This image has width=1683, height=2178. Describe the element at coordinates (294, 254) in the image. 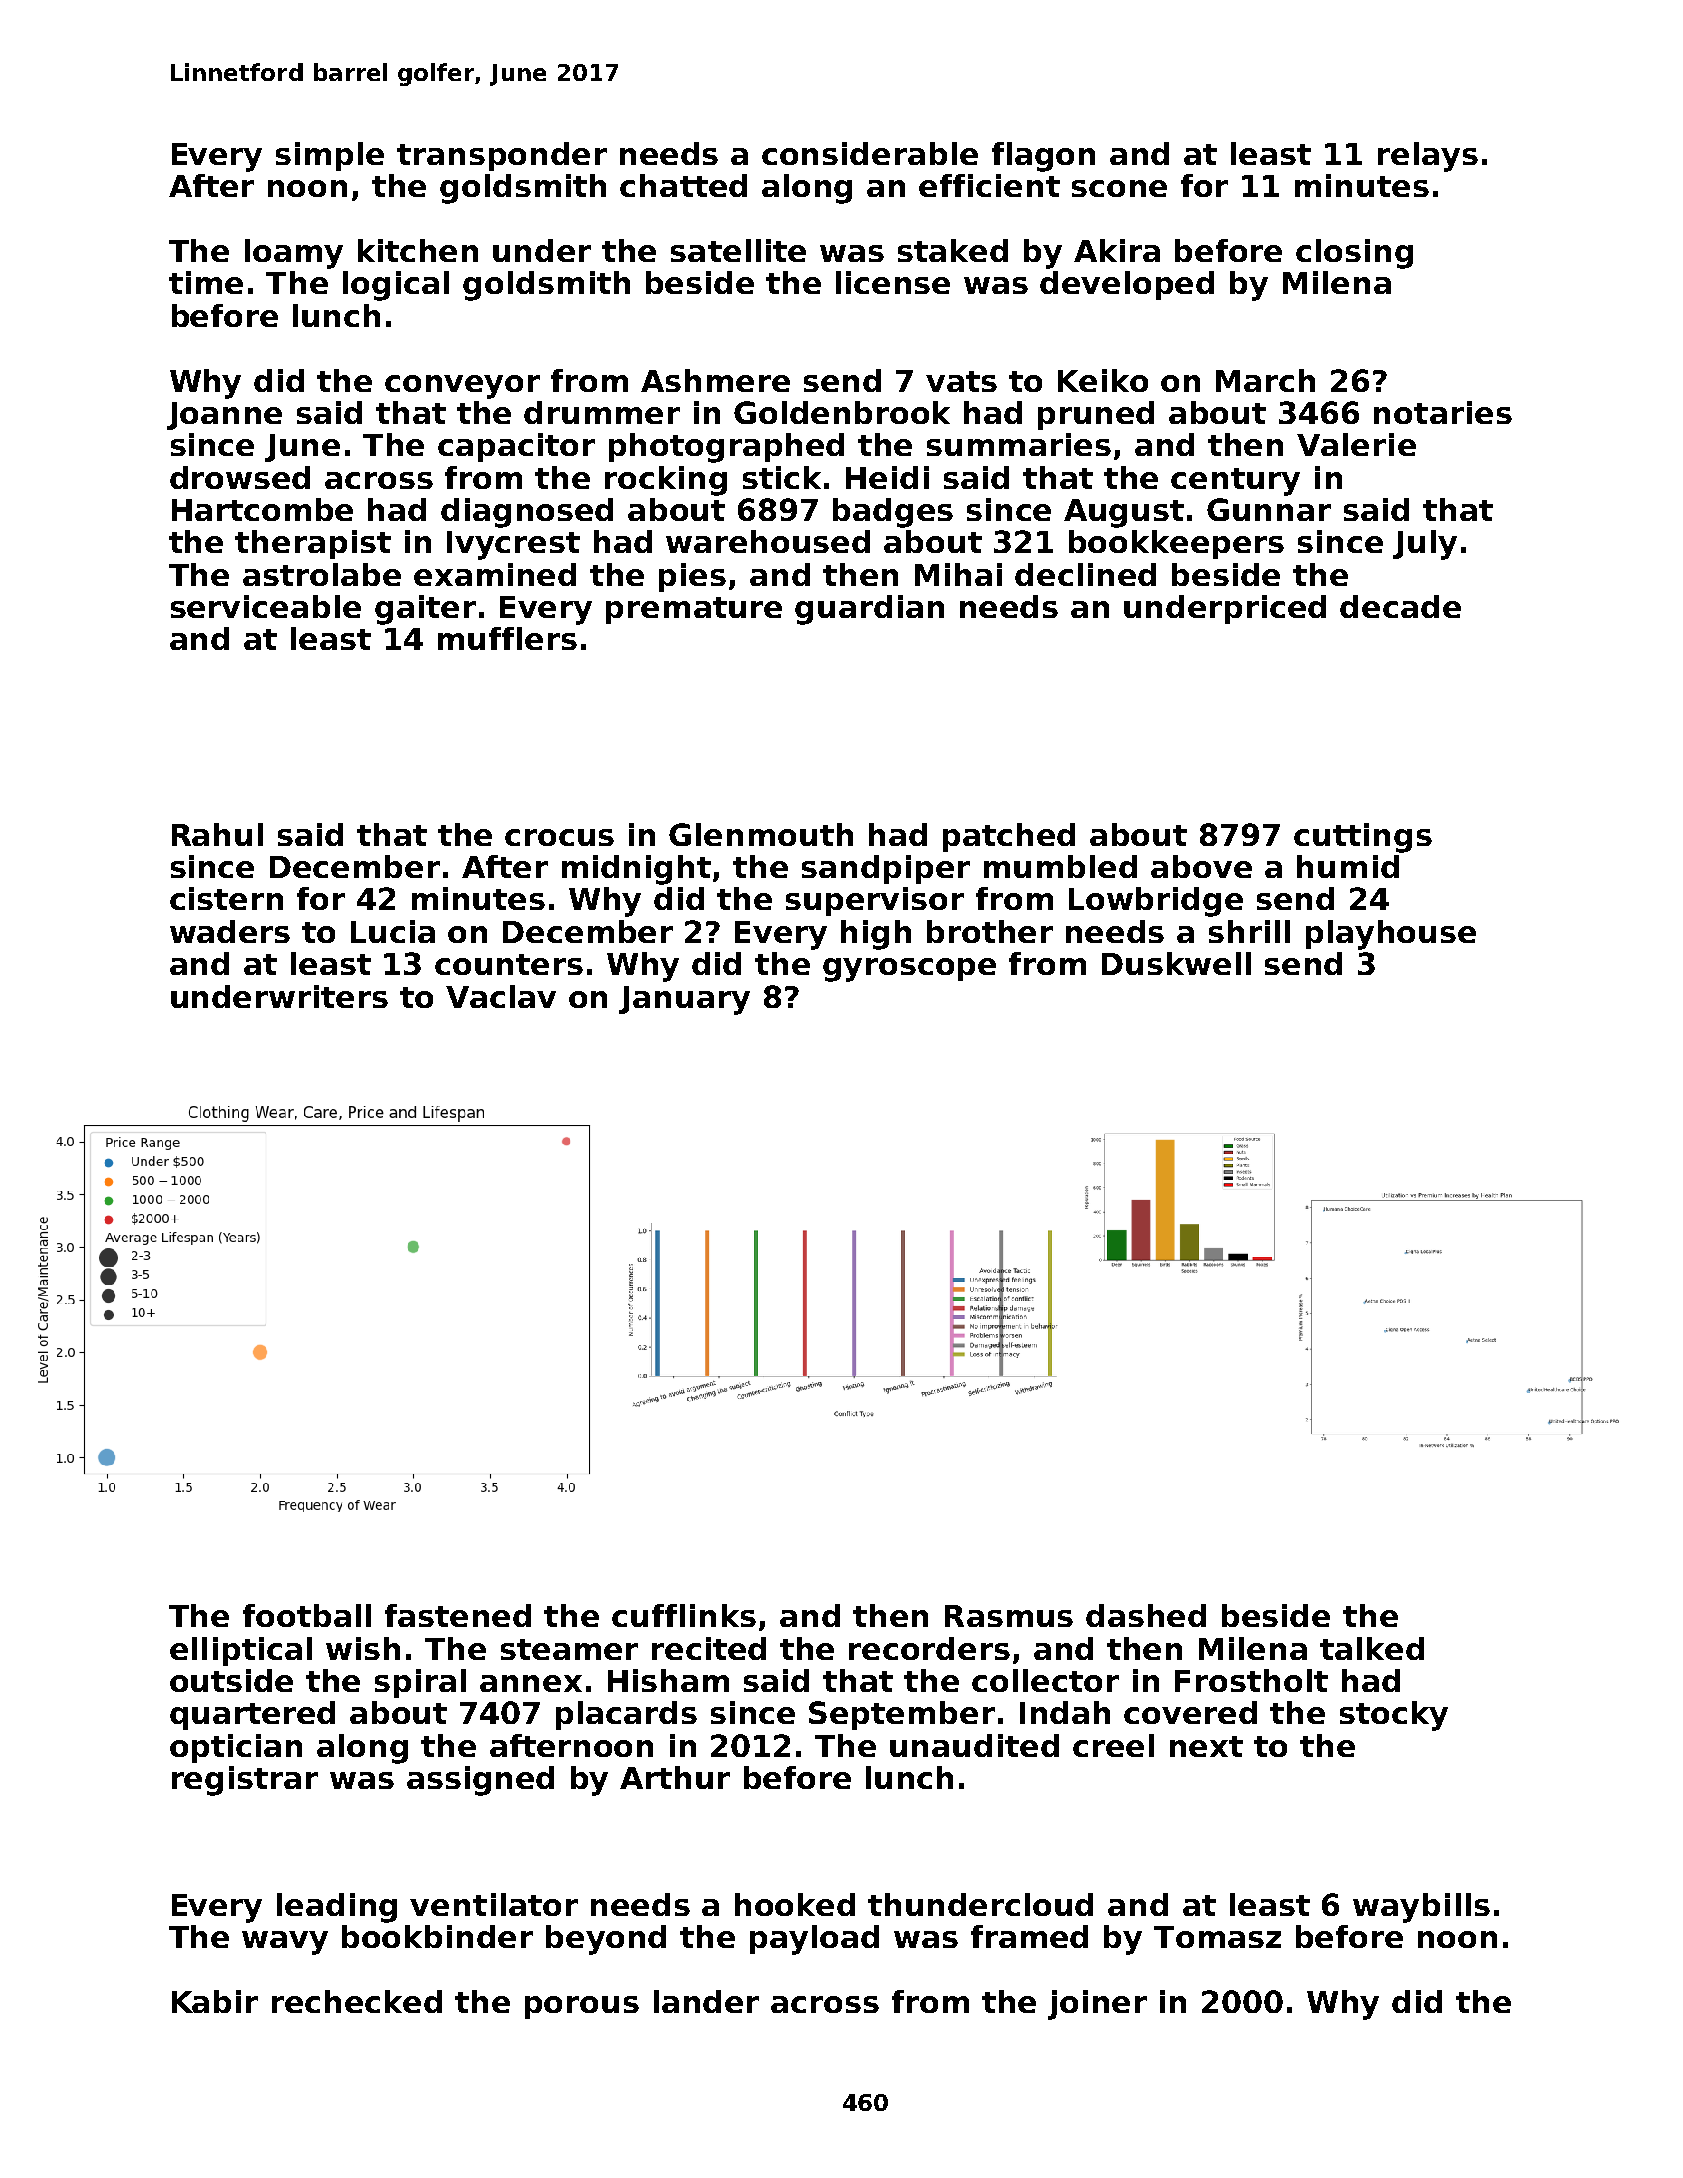

I see `loamy` at that location.
